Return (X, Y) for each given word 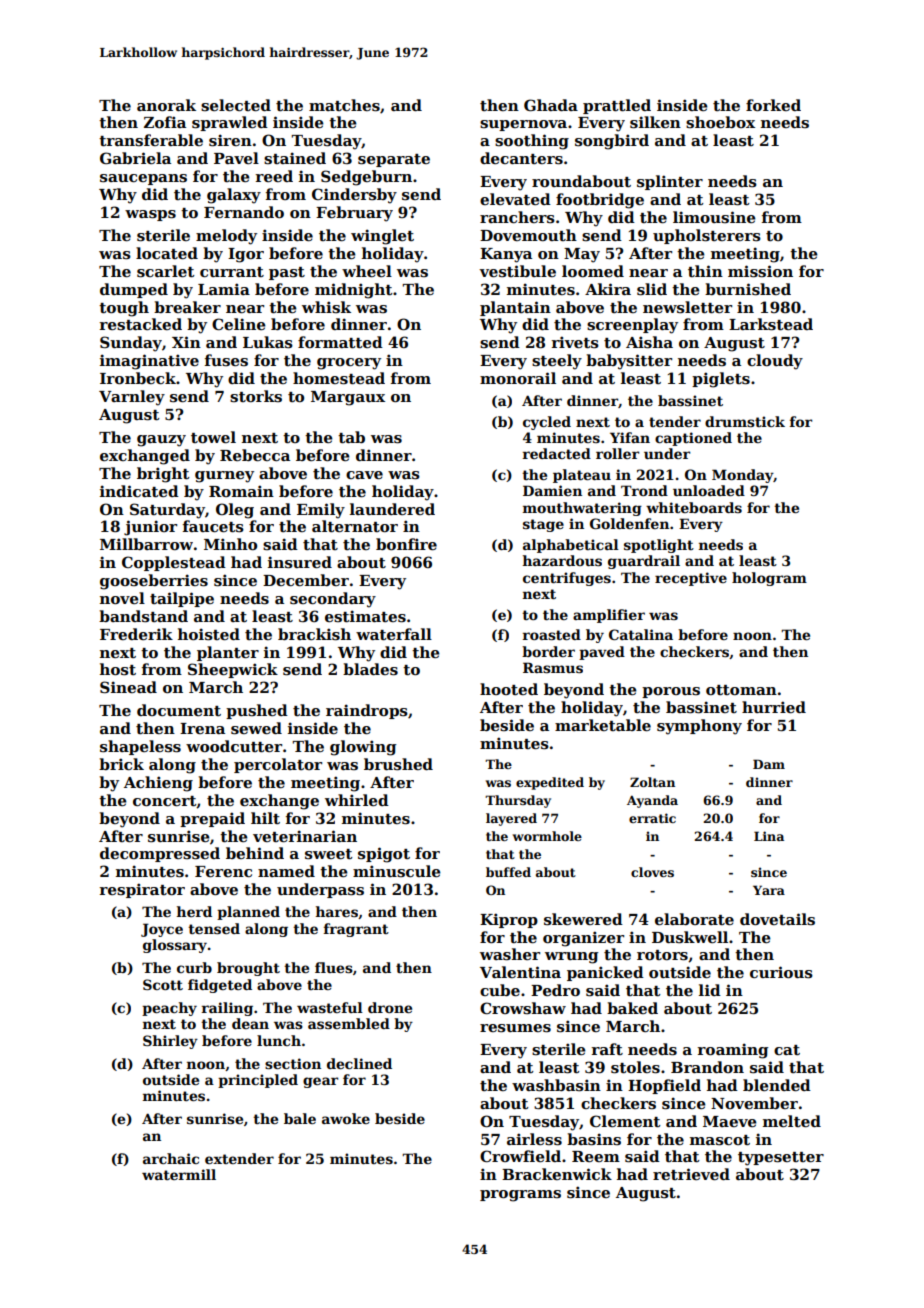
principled (258, 1081)
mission (760, 271)
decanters (521, 158)
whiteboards (694, 507)
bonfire (406, 544)
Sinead (128, 687)
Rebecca (255, 455)
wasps (150, 215)
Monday (743, 476)
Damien (552, 490)
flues (334, 967)
